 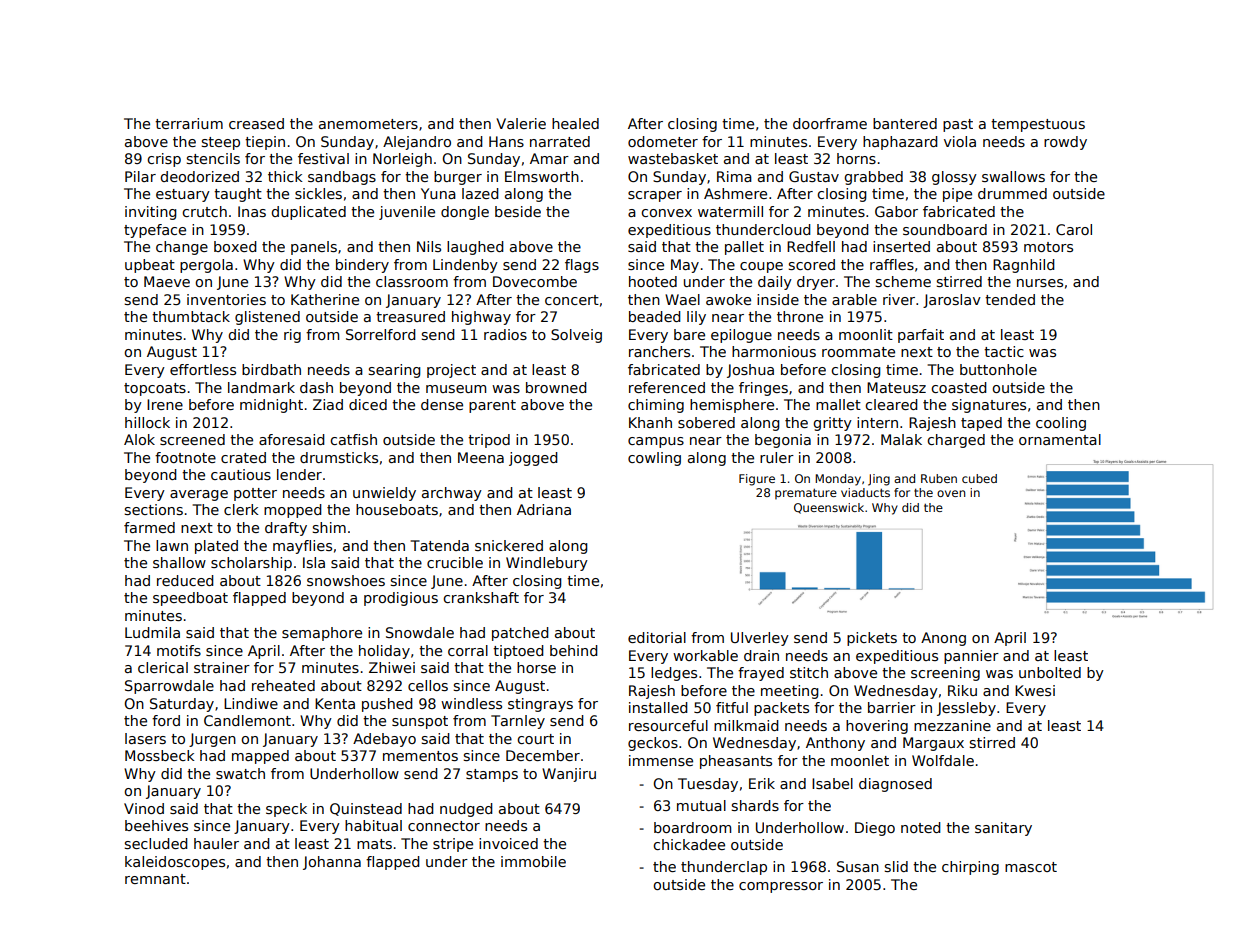 I want to click on creased, so click(x=256, y=123).
